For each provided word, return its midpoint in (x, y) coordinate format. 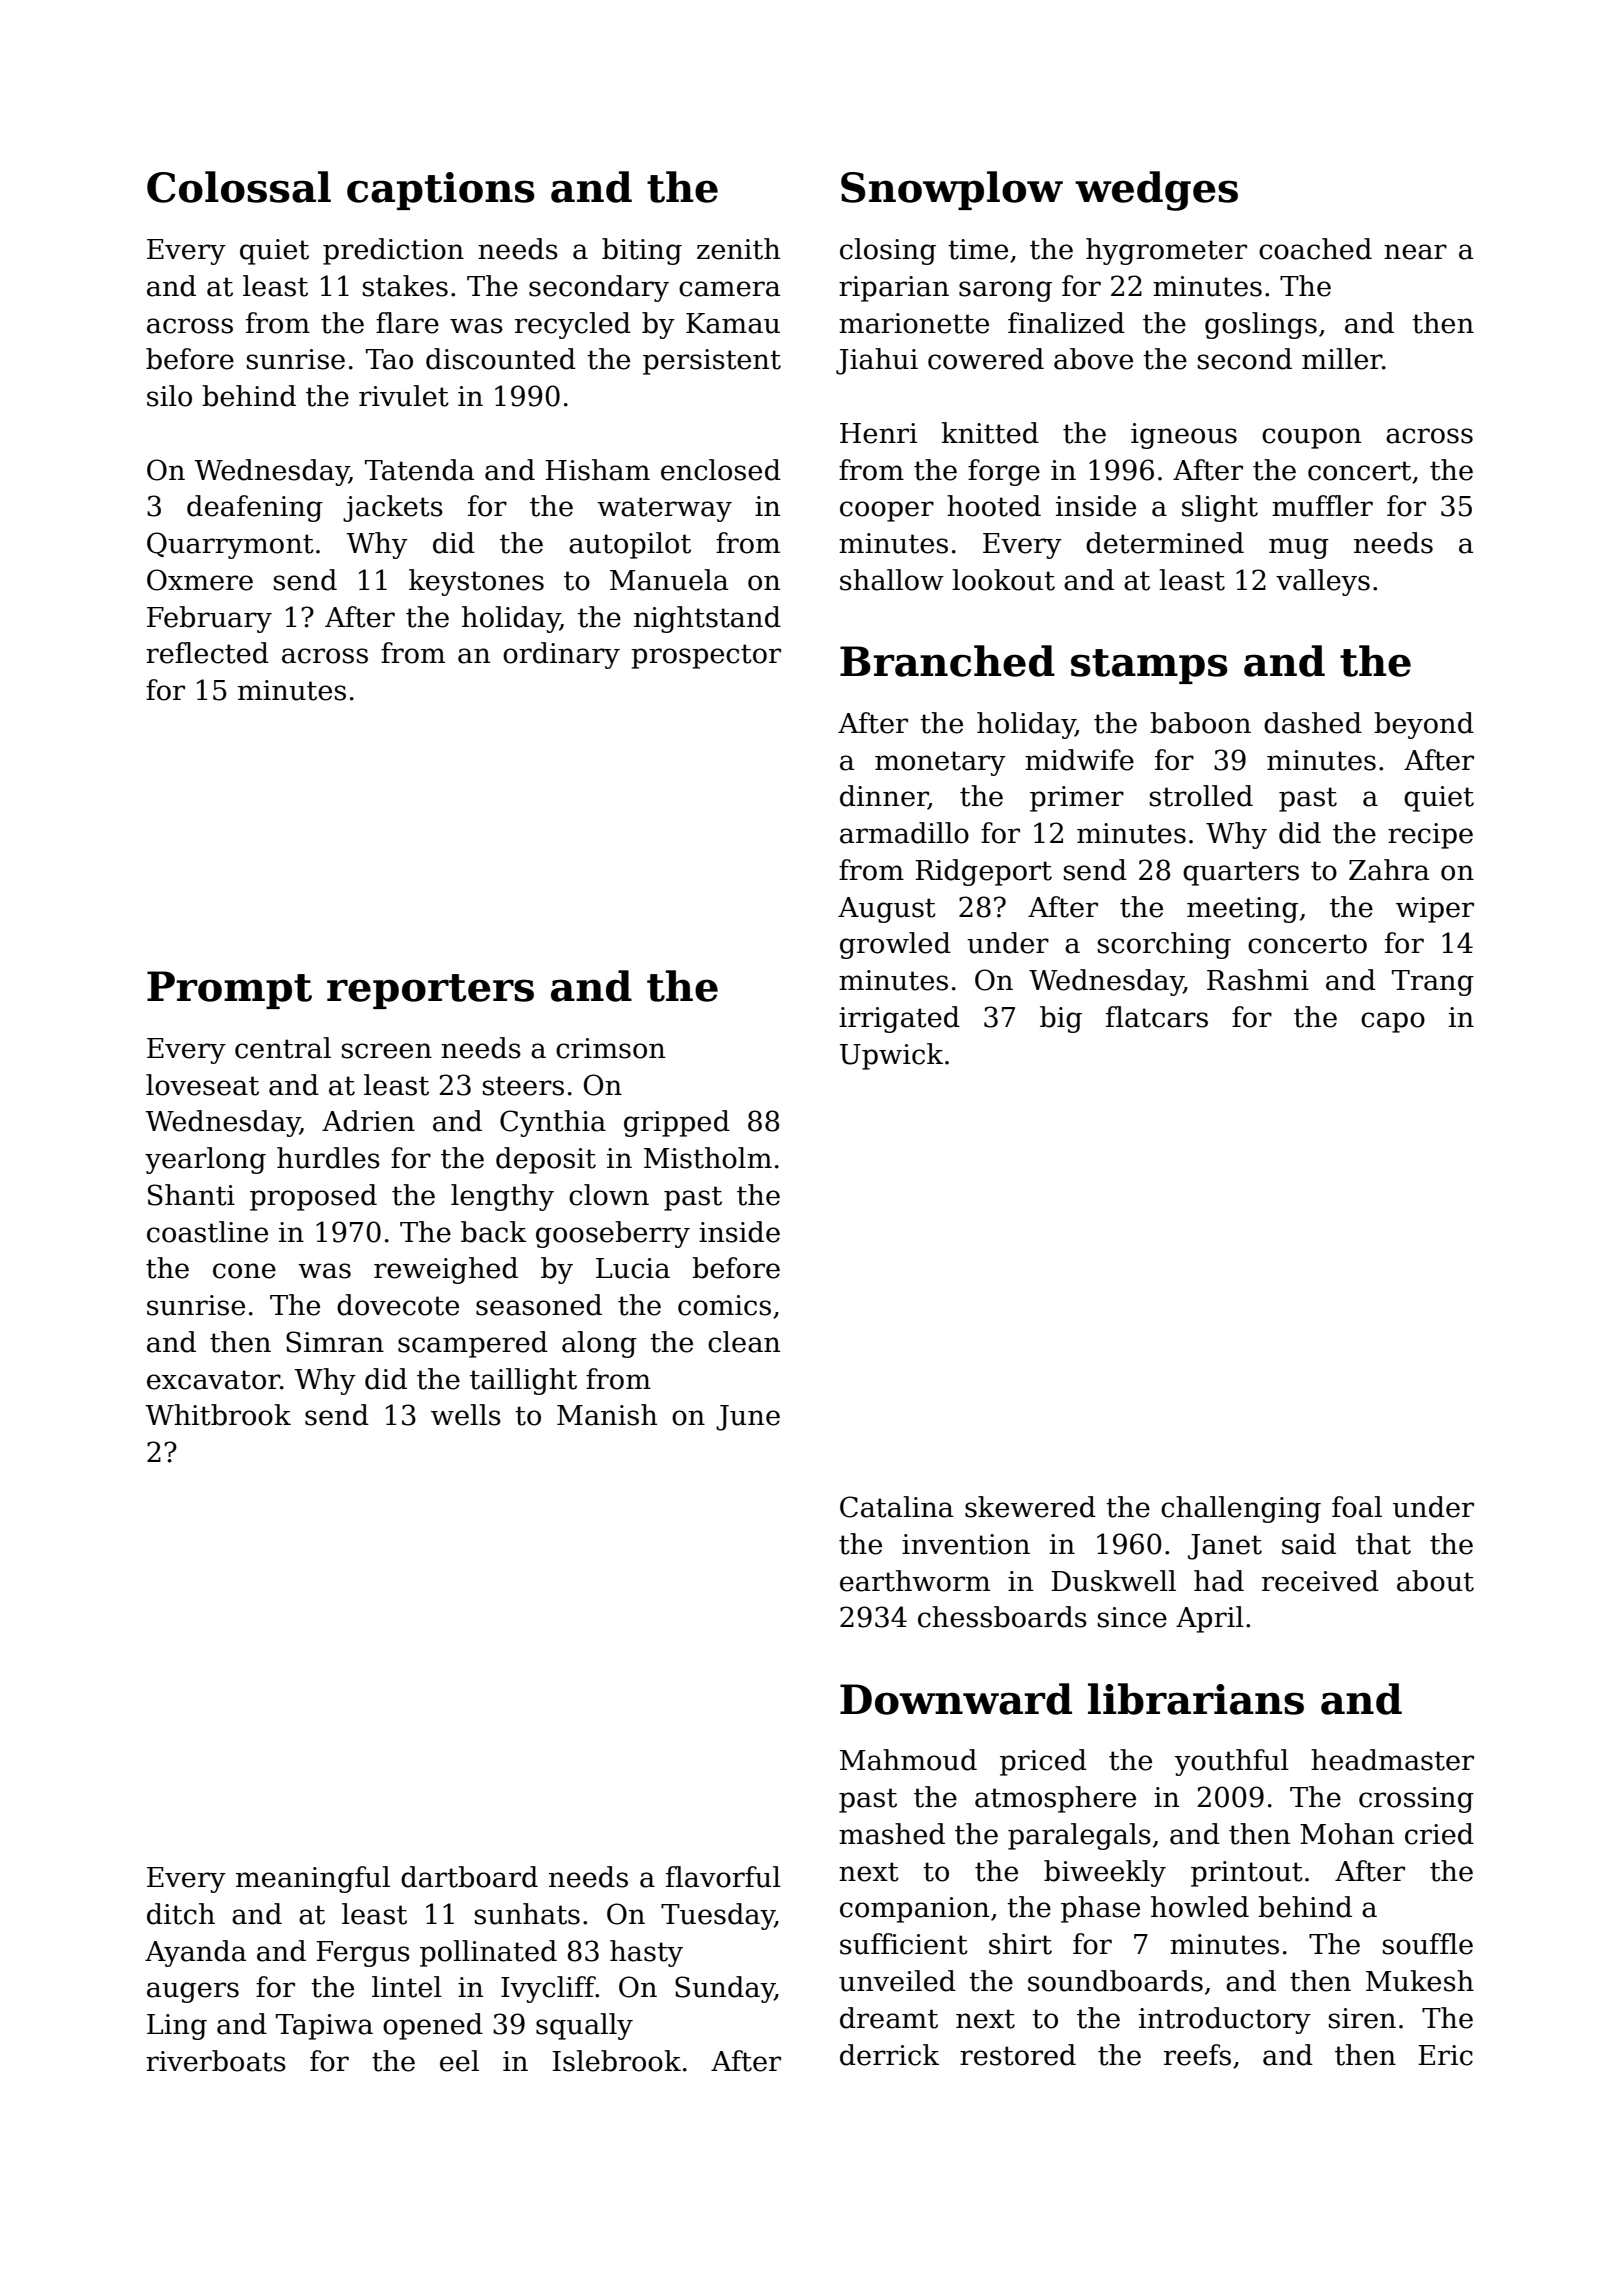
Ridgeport (983, 872)
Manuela (669, 580)
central (283, 1048)
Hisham (597, 470)
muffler (1322, 506)
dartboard (469, 1877)
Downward (956, 1699)
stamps (1149, 666)
